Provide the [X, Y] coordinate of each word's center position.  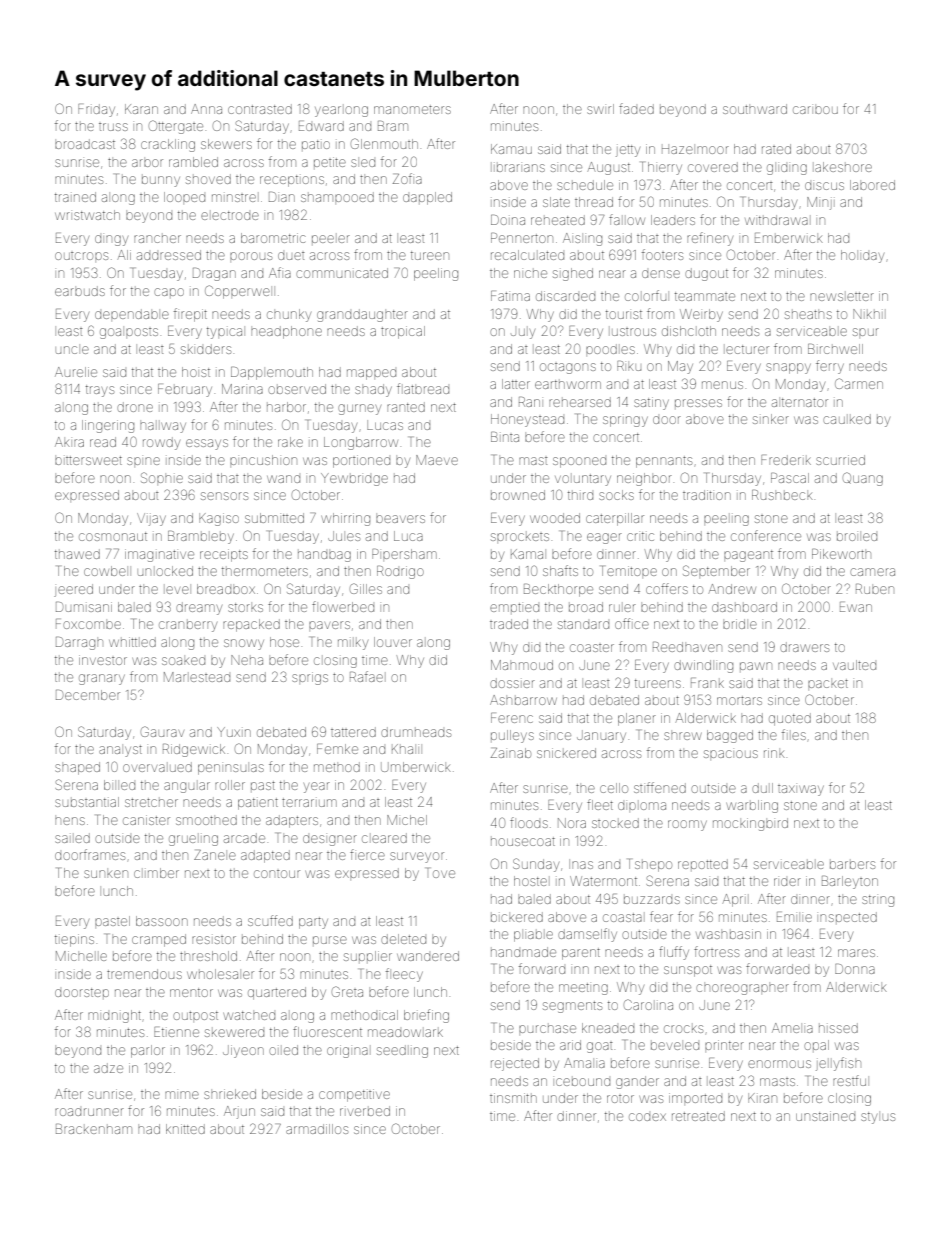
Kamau [511, 149]
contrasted [260, 109]
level [177, 590]
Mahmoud [522, 665]
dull [762, 788]
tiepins [74, 940]
